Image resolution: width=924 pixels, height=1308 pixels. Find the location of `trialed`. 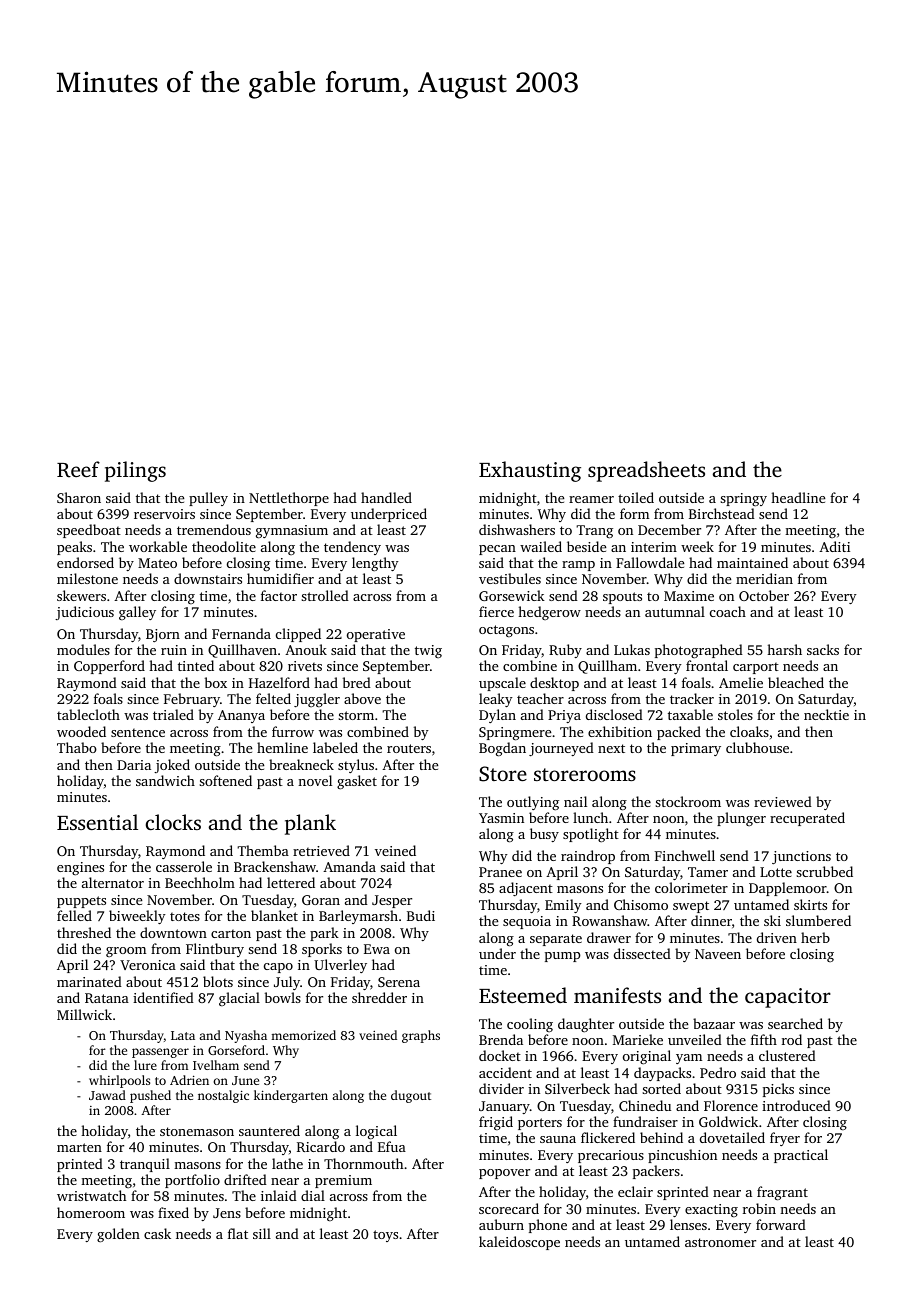

trialed is located at coordinates (173, 714).
